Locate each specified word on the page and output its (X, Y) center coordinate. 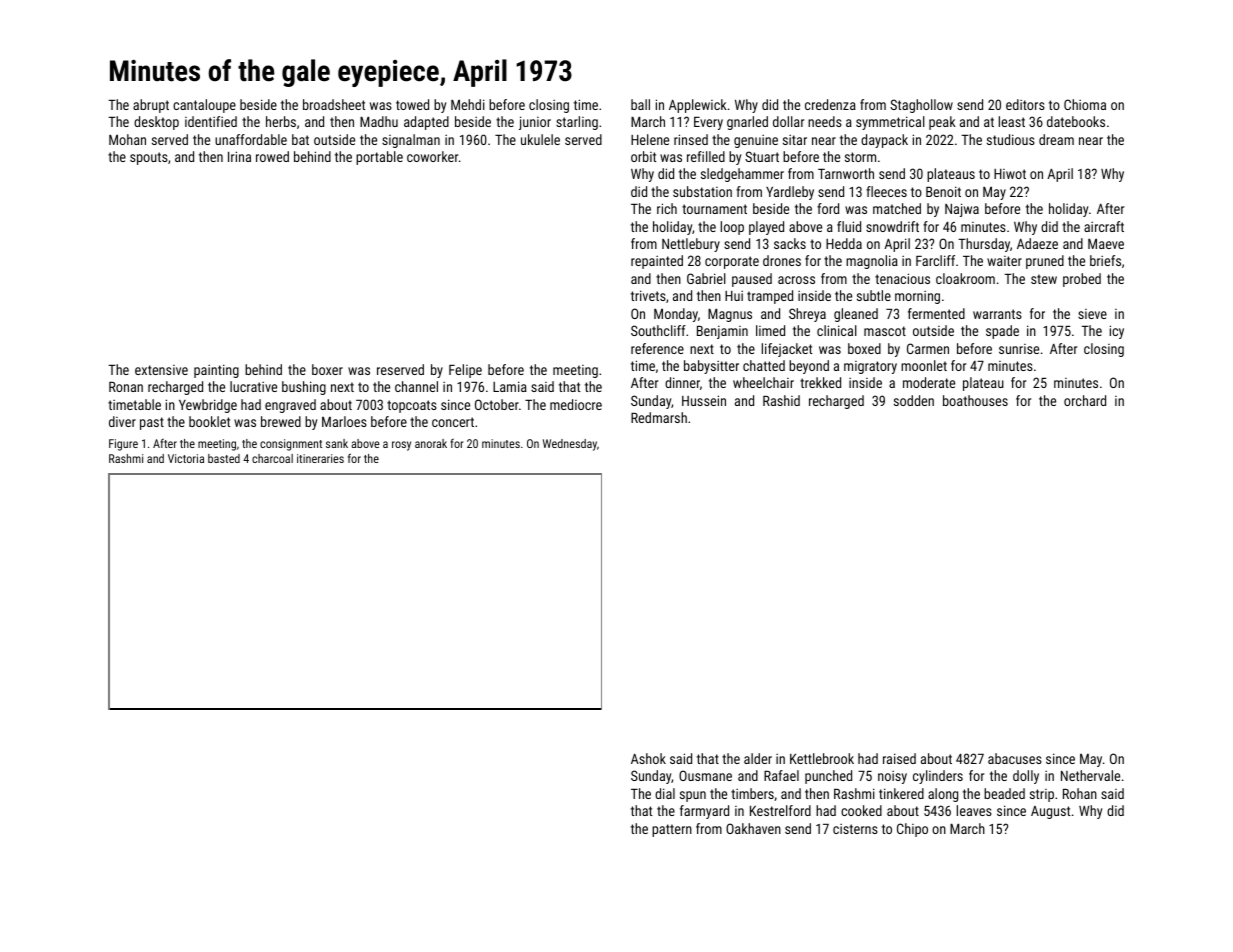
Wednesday (570, 445)
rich (667, 208)
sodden (914, 400)
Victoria (186, 458)
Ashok (648, 758)
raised (899, 758)
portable (379, 158)
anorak (431, 443)
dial (665, 793)
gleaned (856, 315)
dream (1056, 139)
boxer (327, 369)
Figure (123, 445)
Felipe (465, 371)
